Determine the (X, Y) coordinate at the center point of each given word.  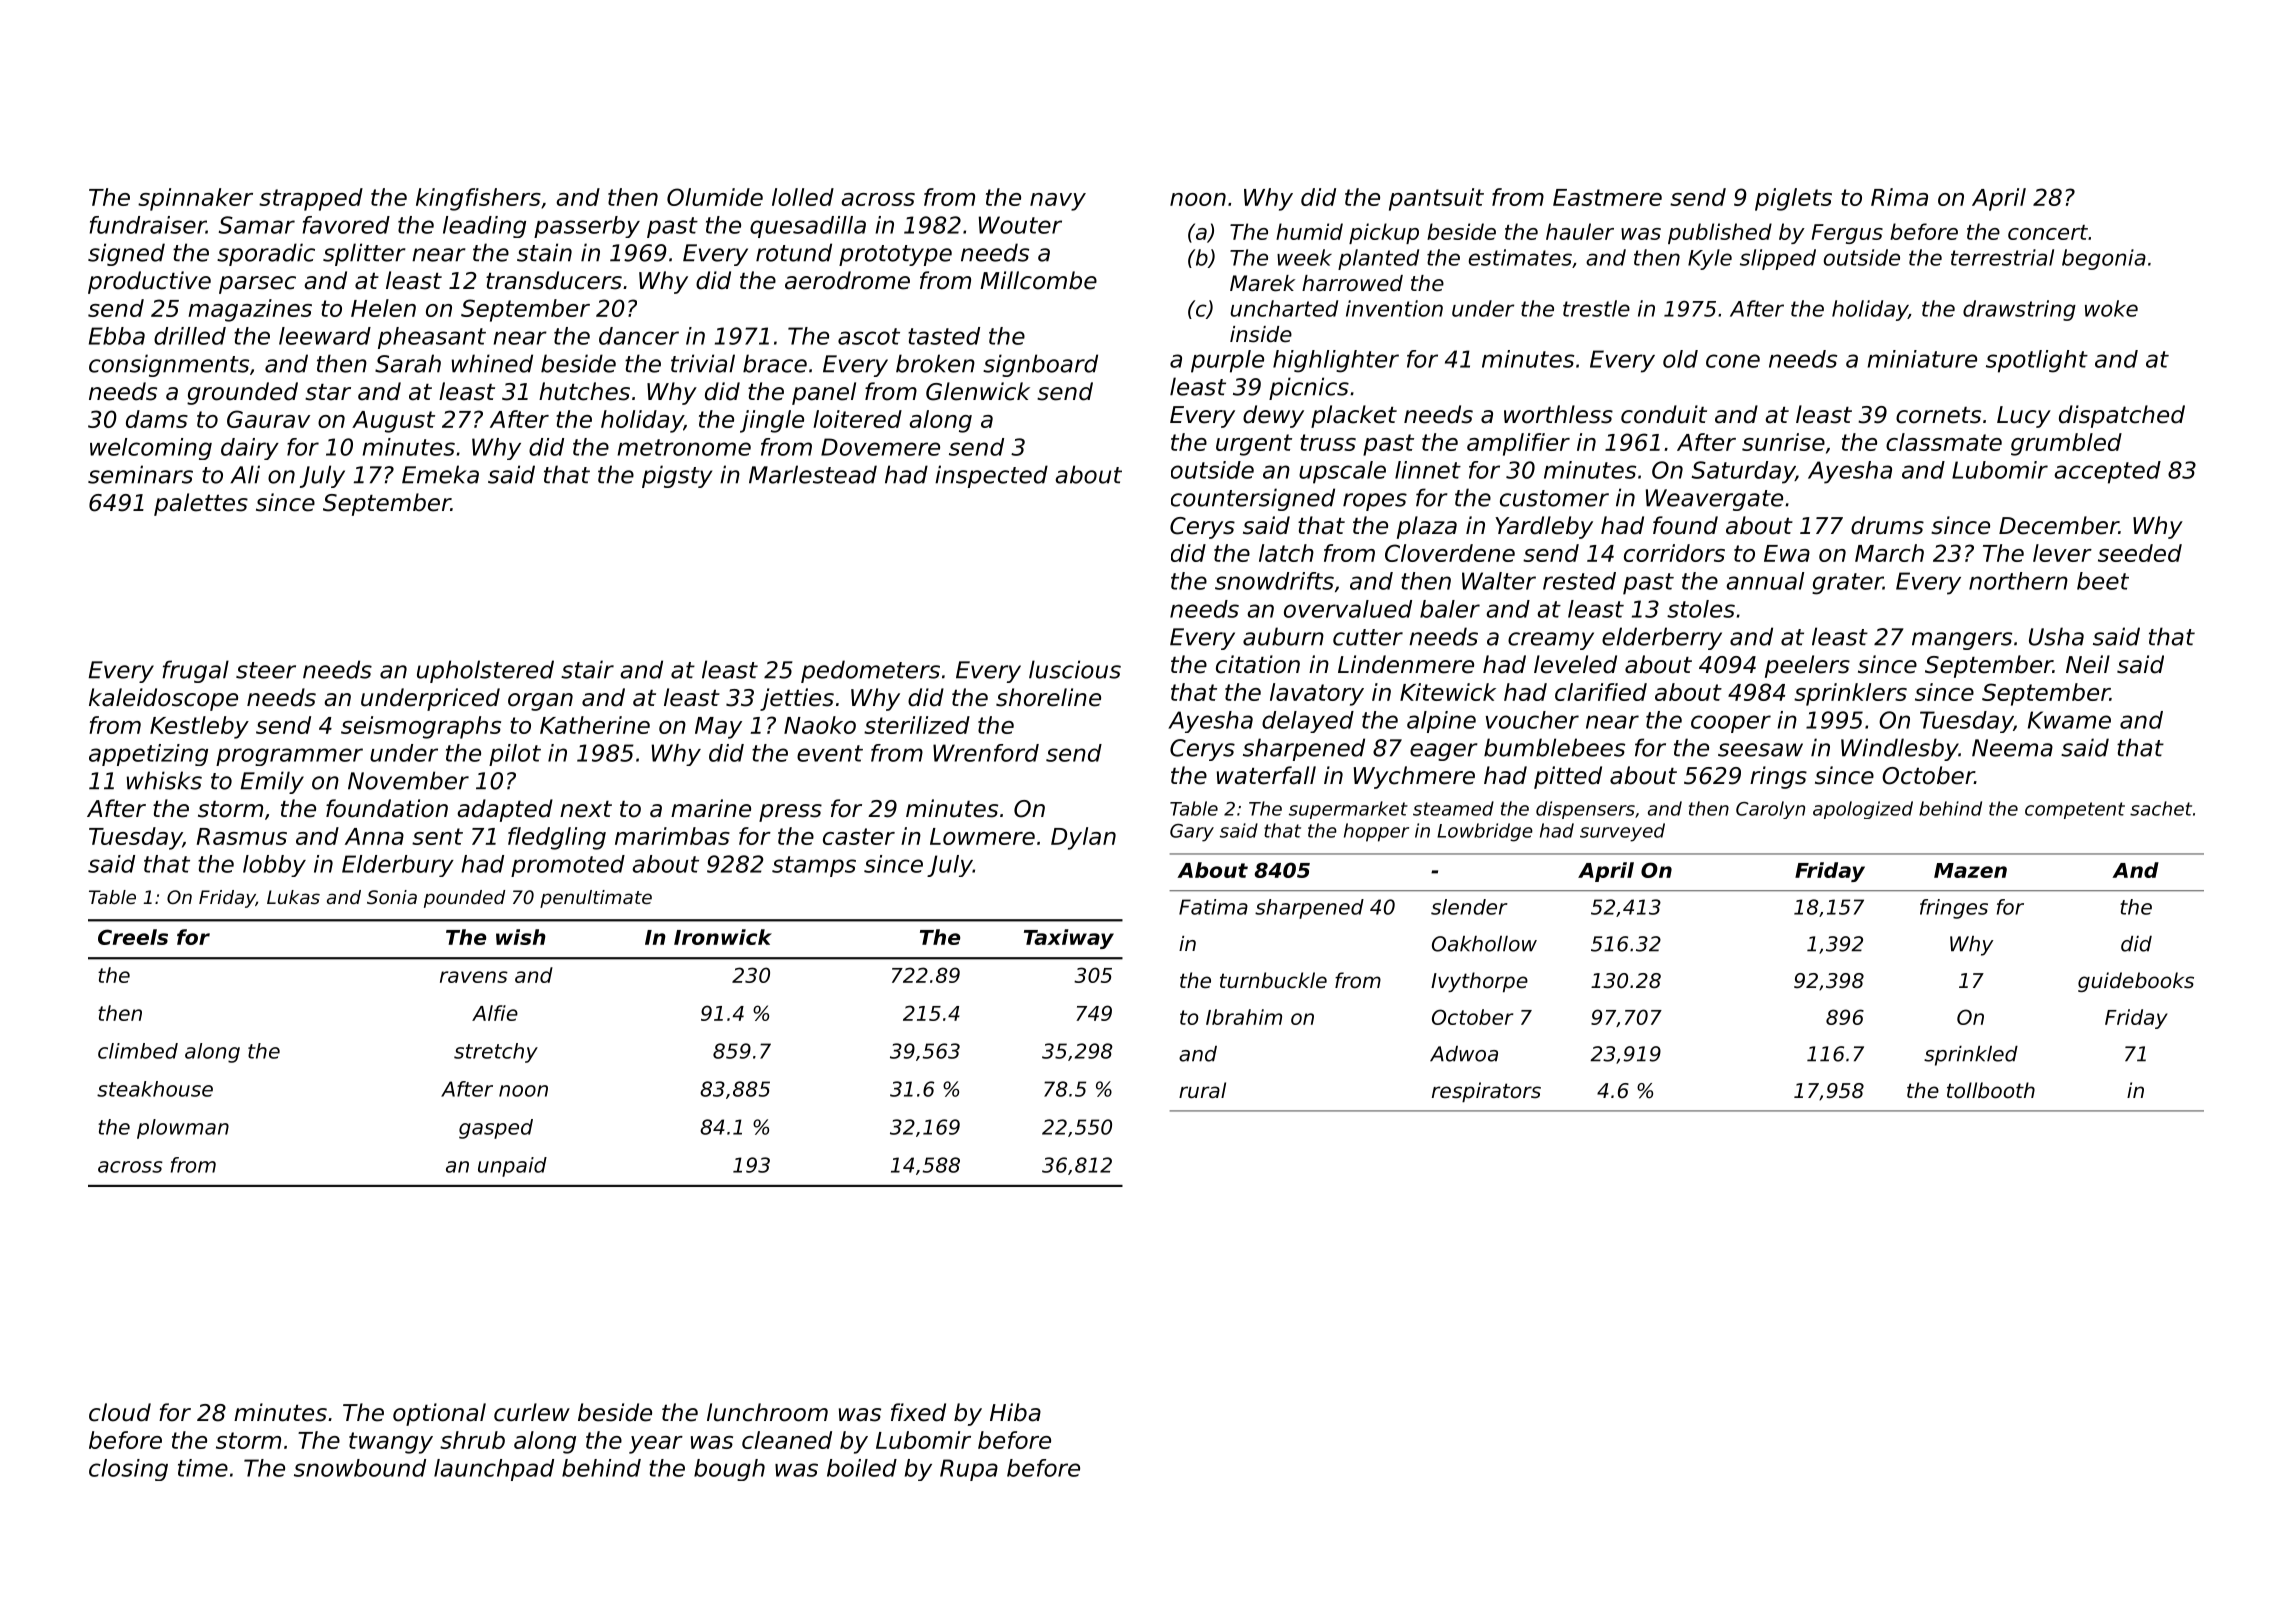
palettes (201, 504)
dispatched (2122, 416)
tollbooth (1991, 1090)
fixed (918, 1412)
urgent (1254, 445)
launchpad (494, 1470)
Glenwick (978, 391)
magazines (250, 310)
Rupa (969, 1470)
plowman (183, 1129)
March (1889, 553)
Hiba (1015, 1412)
